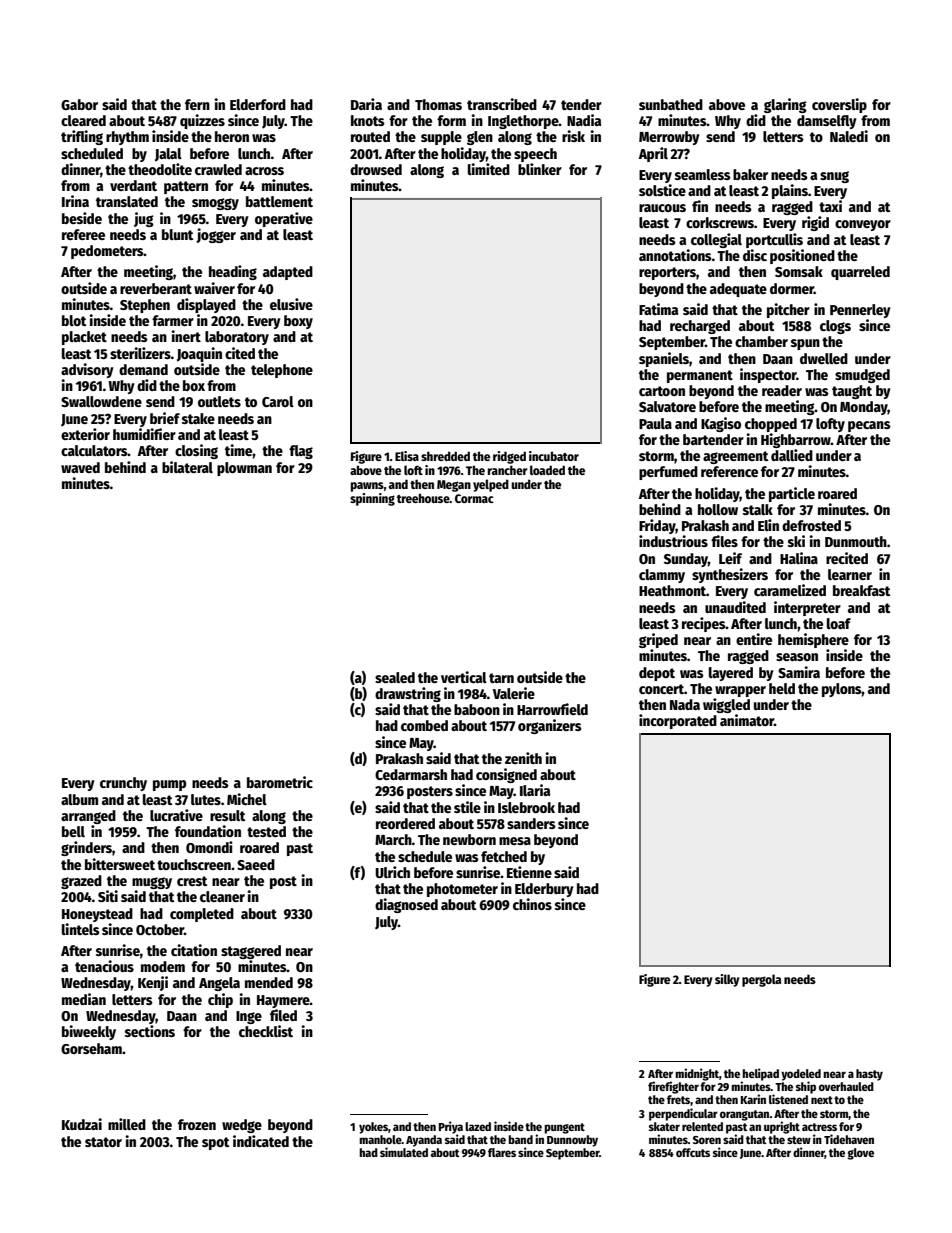 The height and width of the document is (1233, 952). What do you see at coordinates (790, 191) in the document?
I see `plains` at bounding box center [790, 191].
